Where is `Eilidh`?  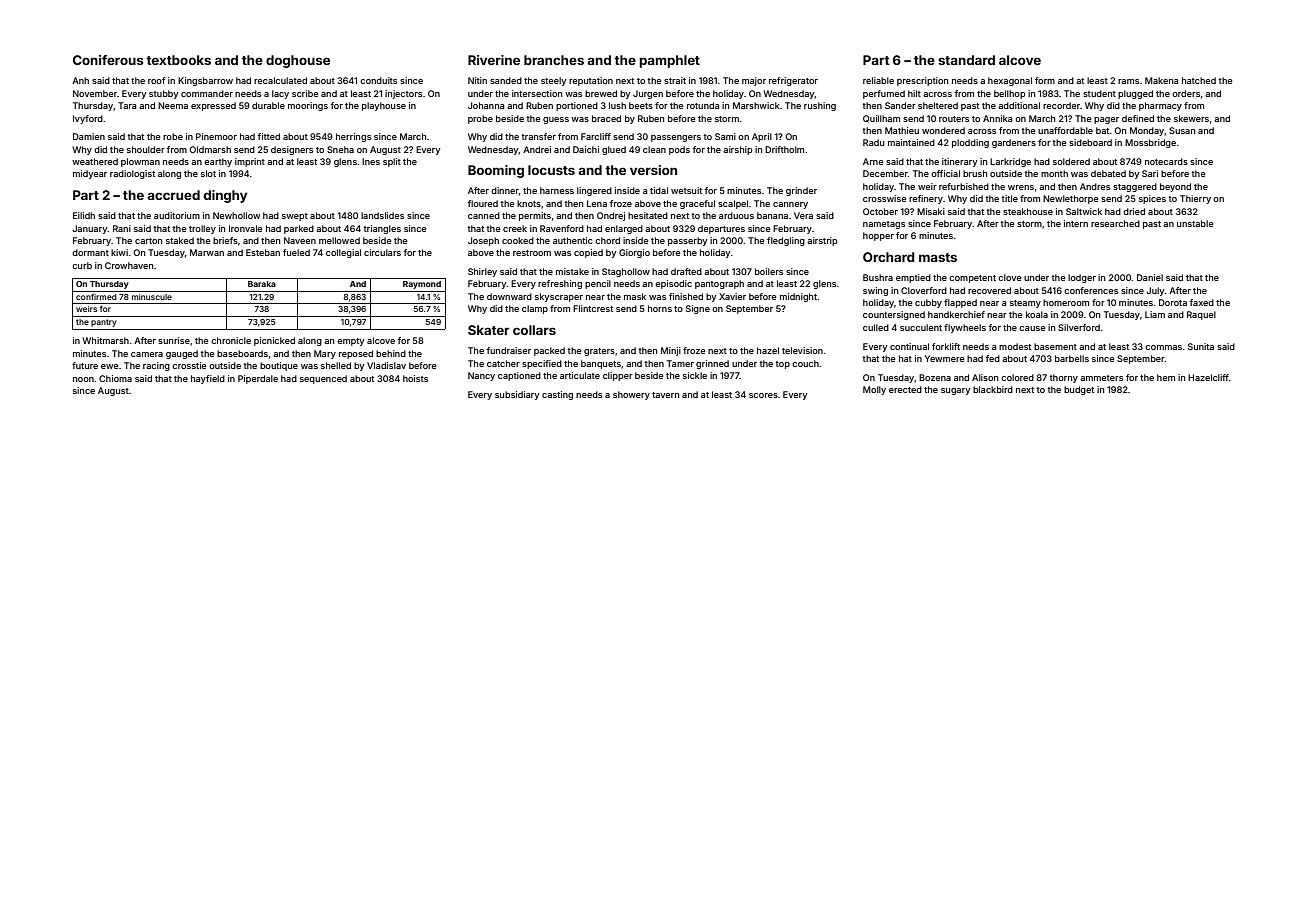
Eilidh is located at coordinates (84, 215).
